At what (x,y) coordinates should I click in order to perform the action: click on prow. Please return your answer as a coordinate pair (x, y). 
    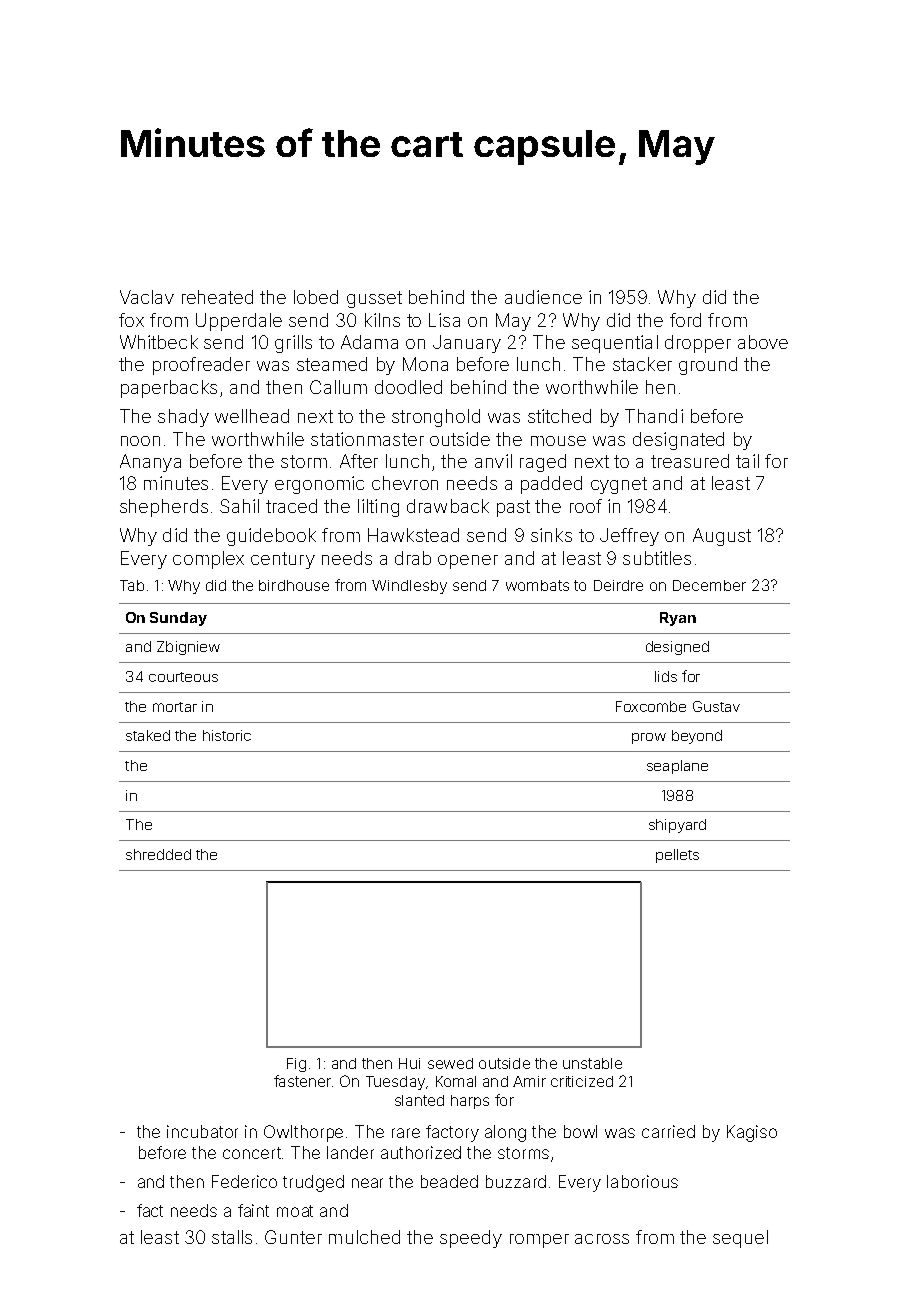
    Looking at the image, I should click on (649, 738).
